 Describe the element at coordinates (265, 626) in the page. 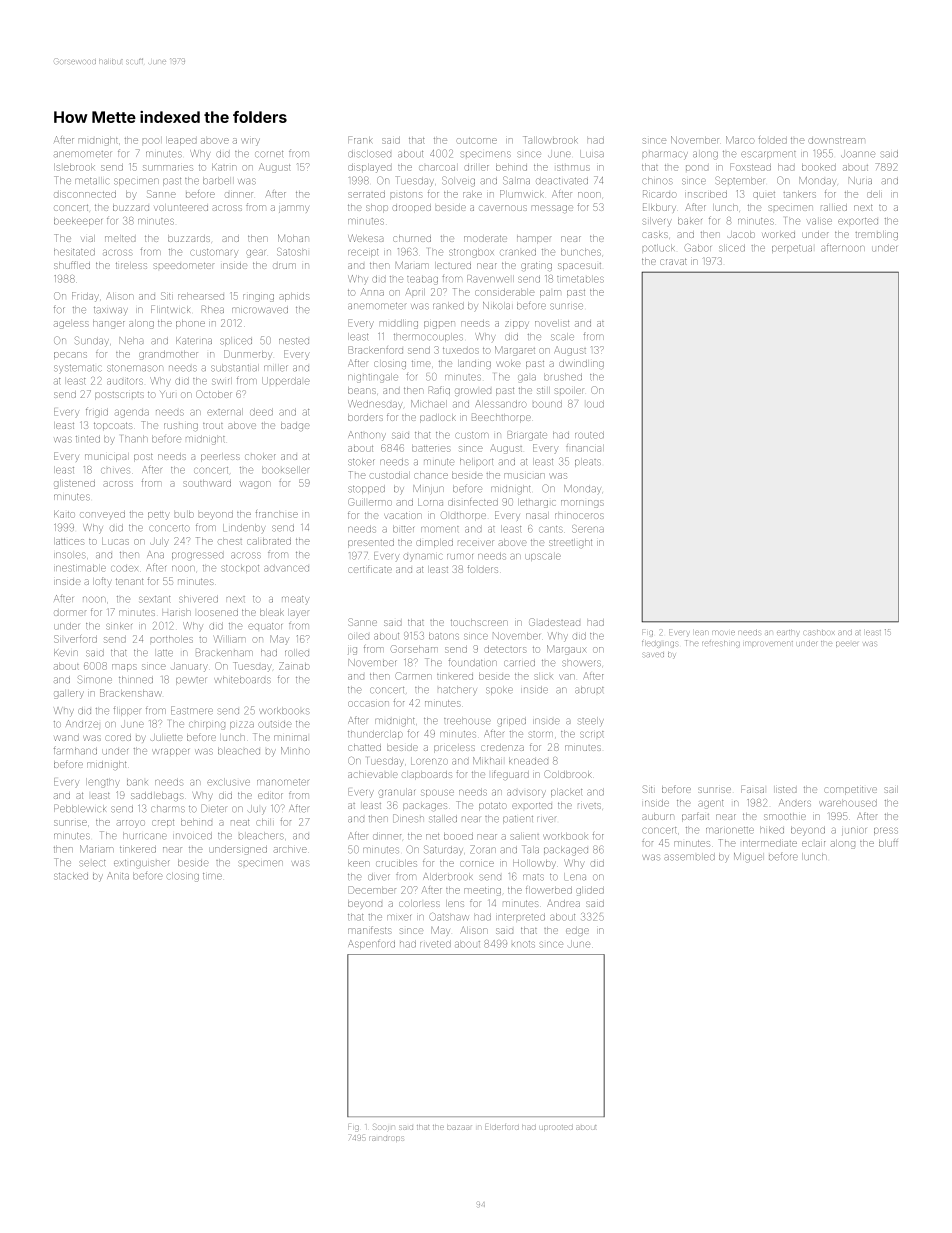

I see `equator` at that location.
